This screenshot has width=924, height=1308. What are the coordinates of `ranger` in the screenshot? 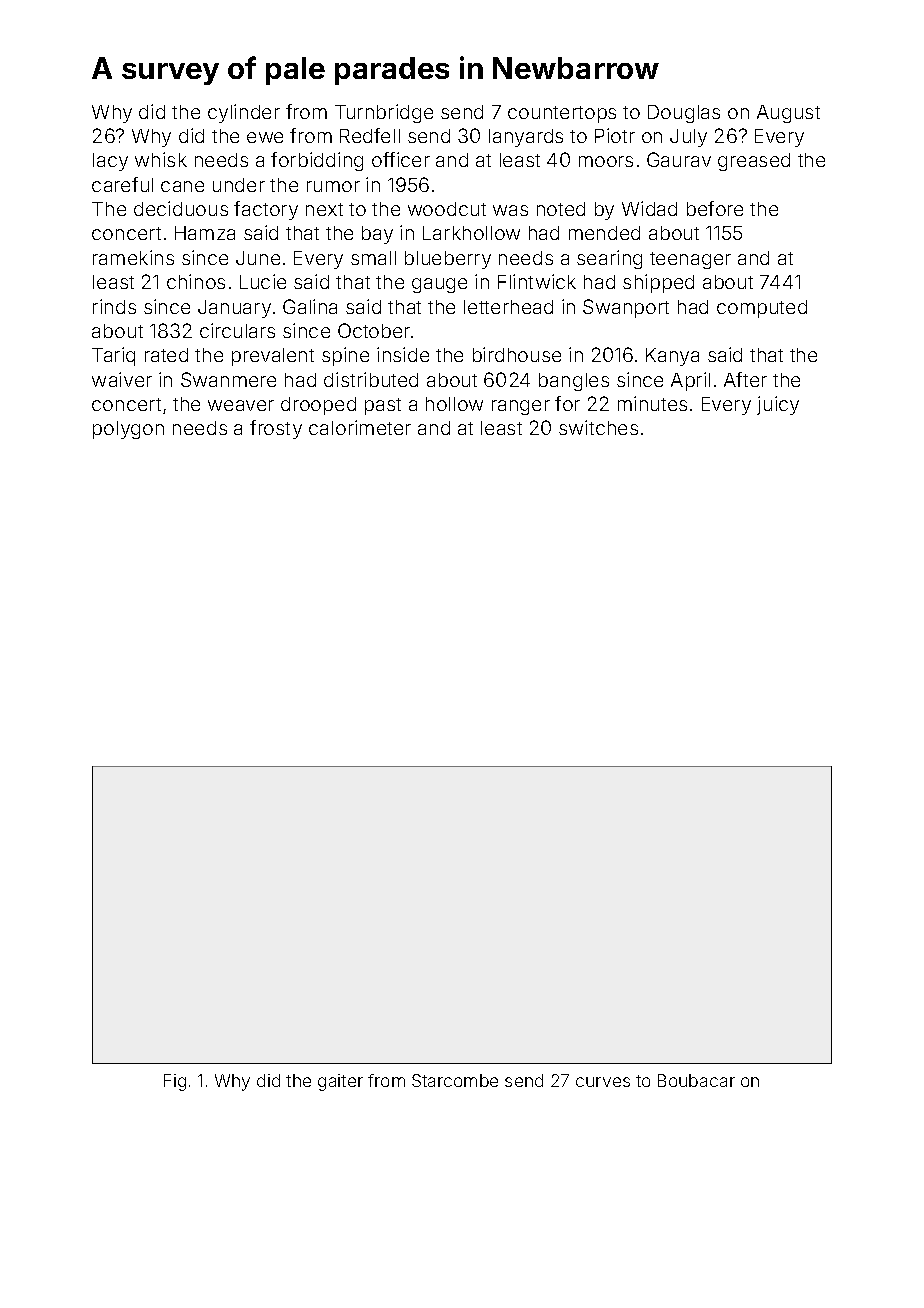 It's located at (521, 407).
